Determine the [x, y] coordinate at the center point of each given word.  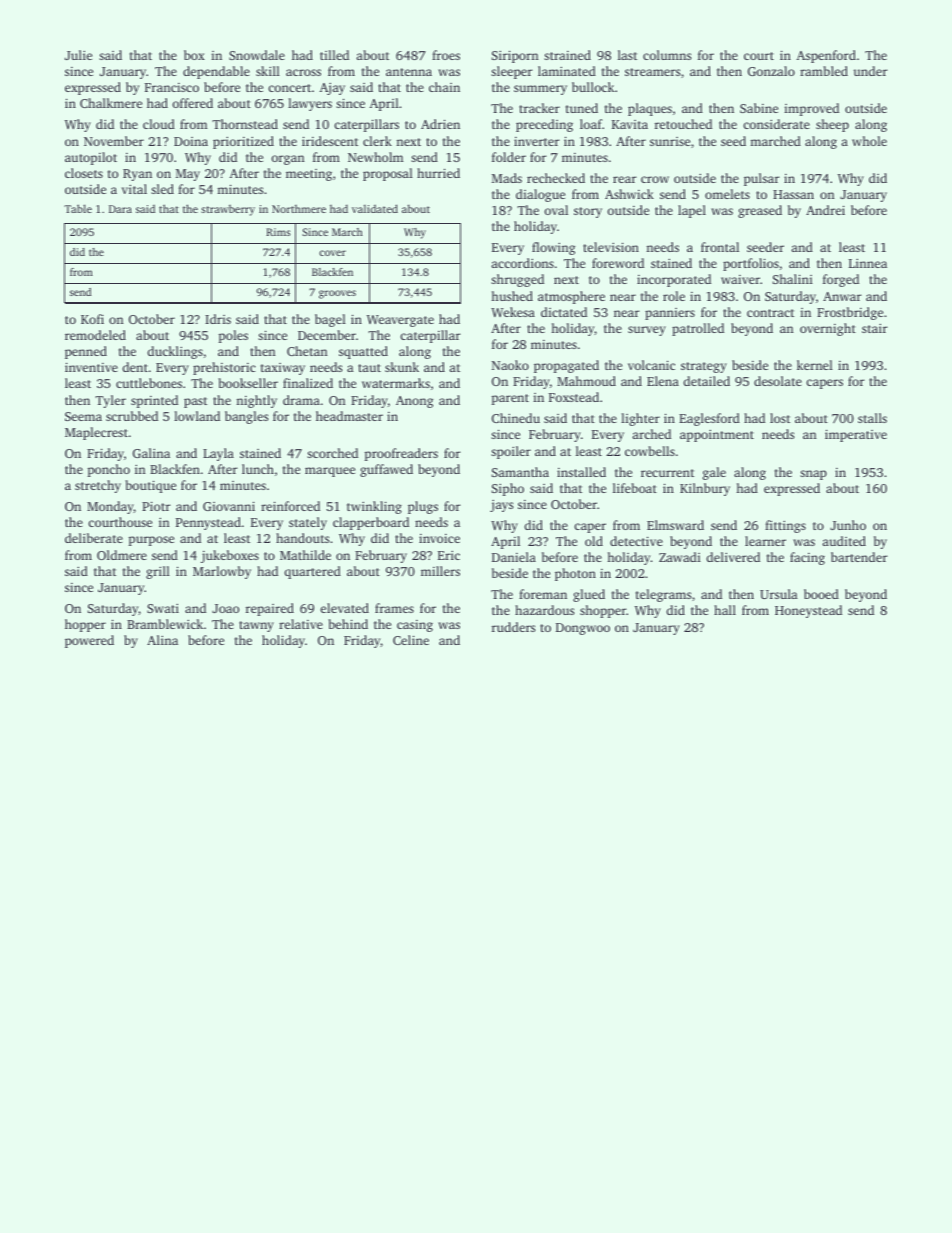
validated [375, 208]
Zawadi [680, 557]
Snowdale [257, 55]
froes [446, 55]
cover [332, 253]
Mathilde [305, 555]
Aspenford [826, 56]
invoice [439, 538]
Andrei [825, 210]
